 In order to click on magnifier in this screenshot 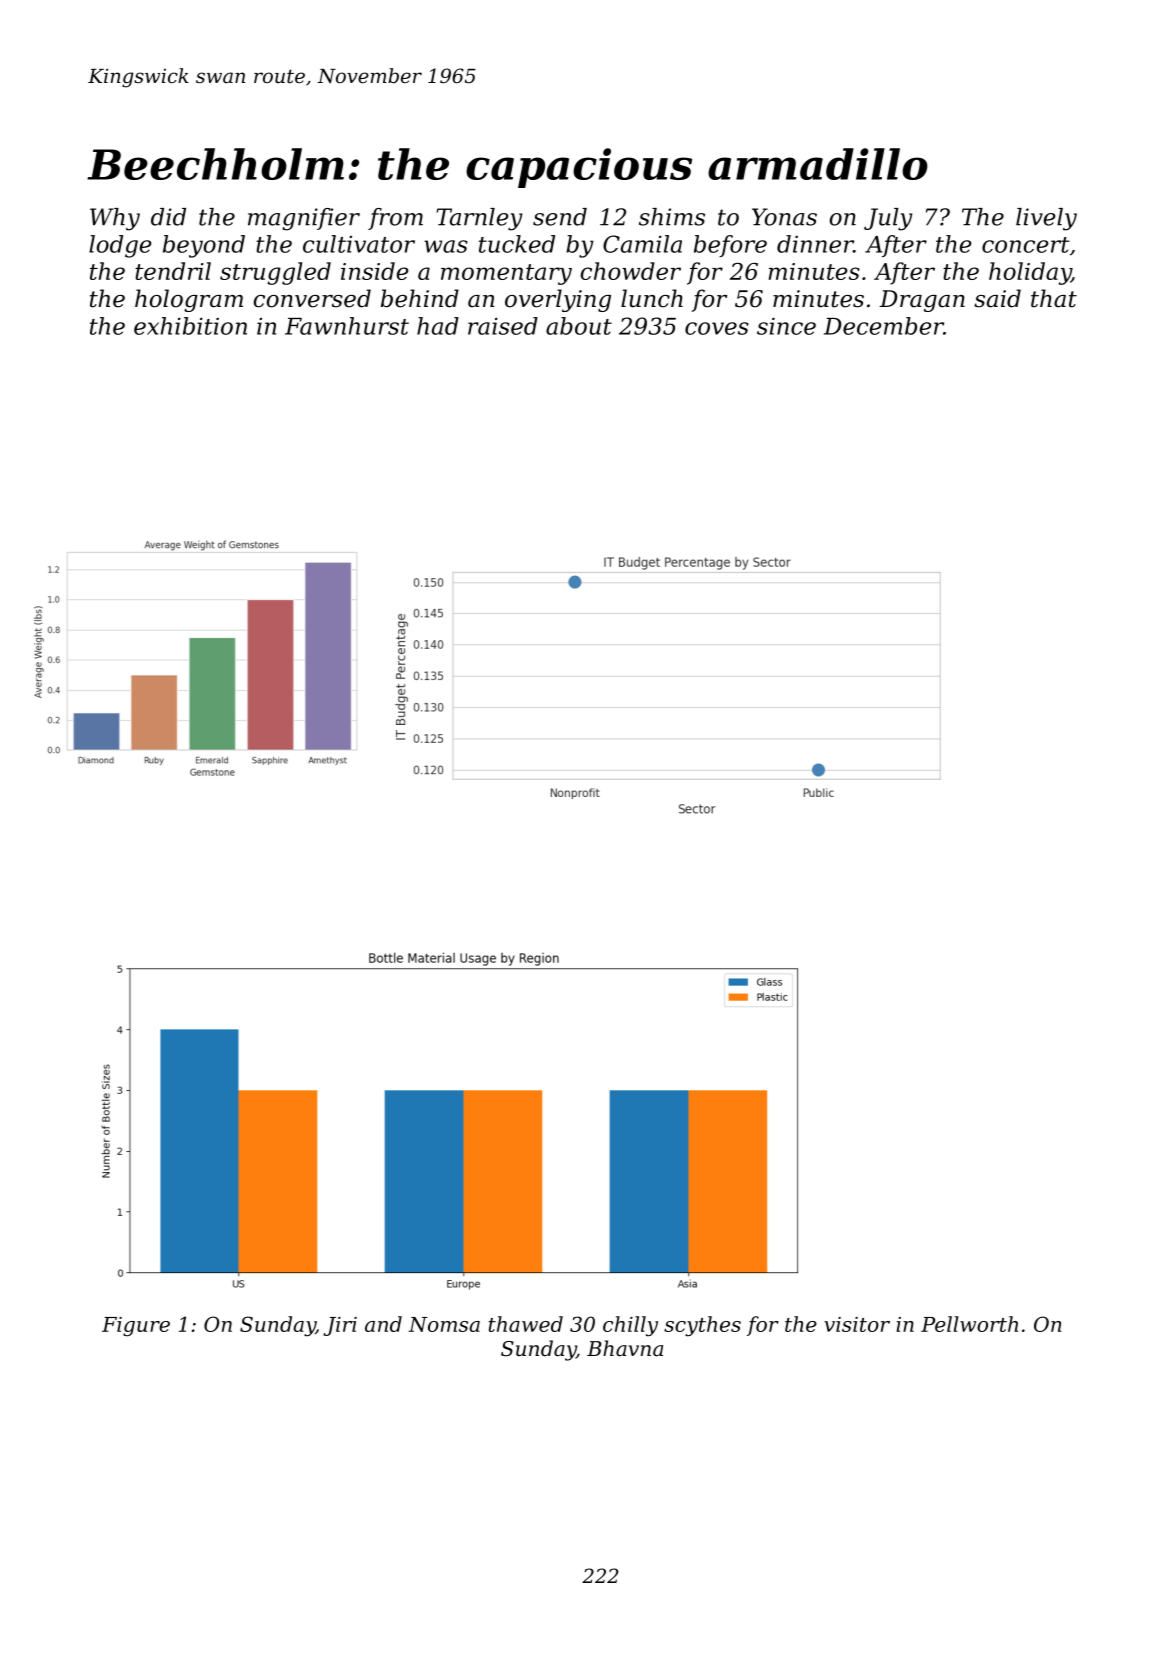, I will do `click(304, 219)`.
